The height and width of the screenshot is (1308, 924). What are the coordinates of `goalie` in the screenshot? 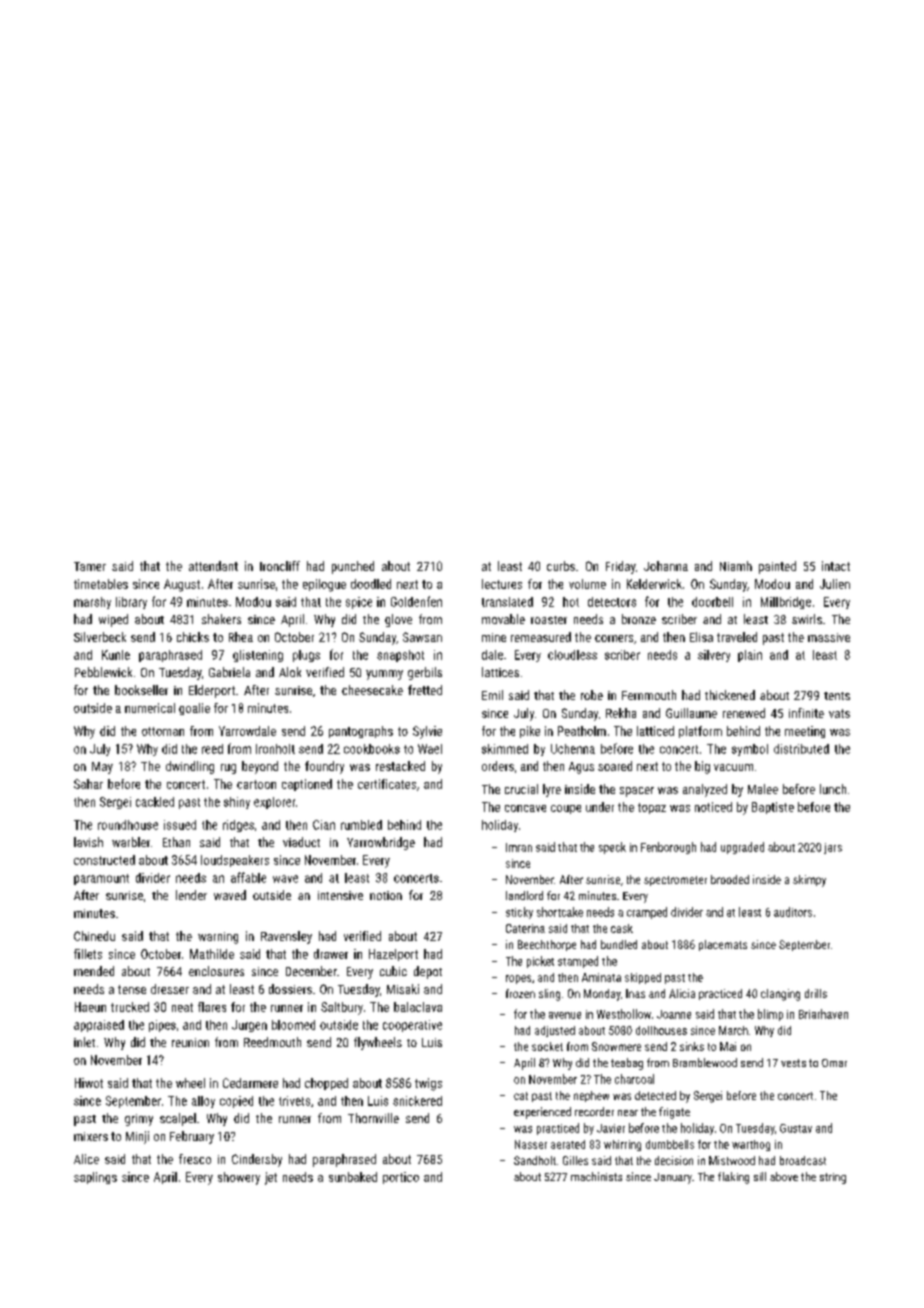 It's located at (194, 709).
